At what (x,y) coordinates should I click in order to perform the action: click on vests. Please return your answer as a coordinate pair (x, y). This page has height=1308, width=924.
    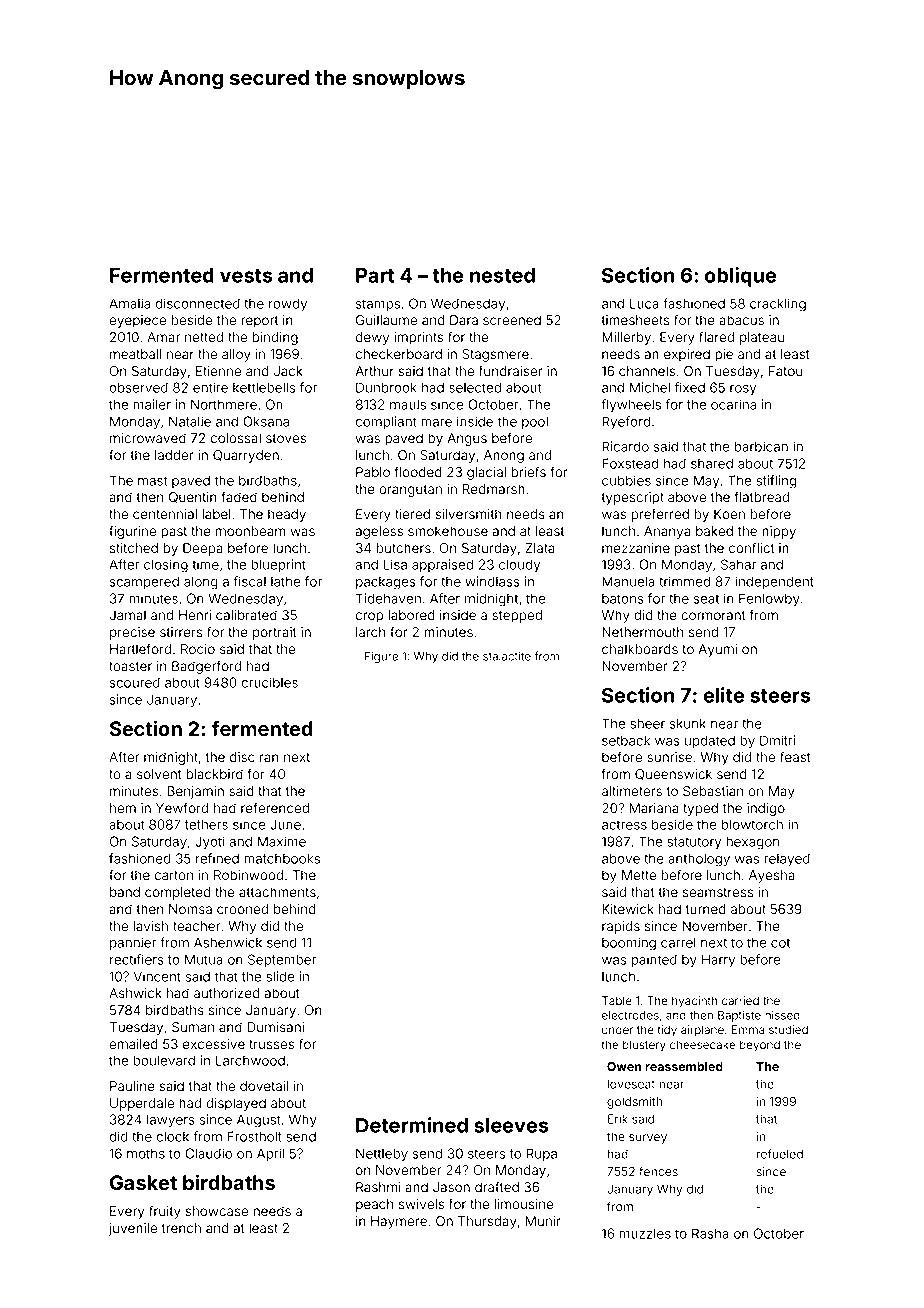
    Looking at the image, I should click on (246, 276).
